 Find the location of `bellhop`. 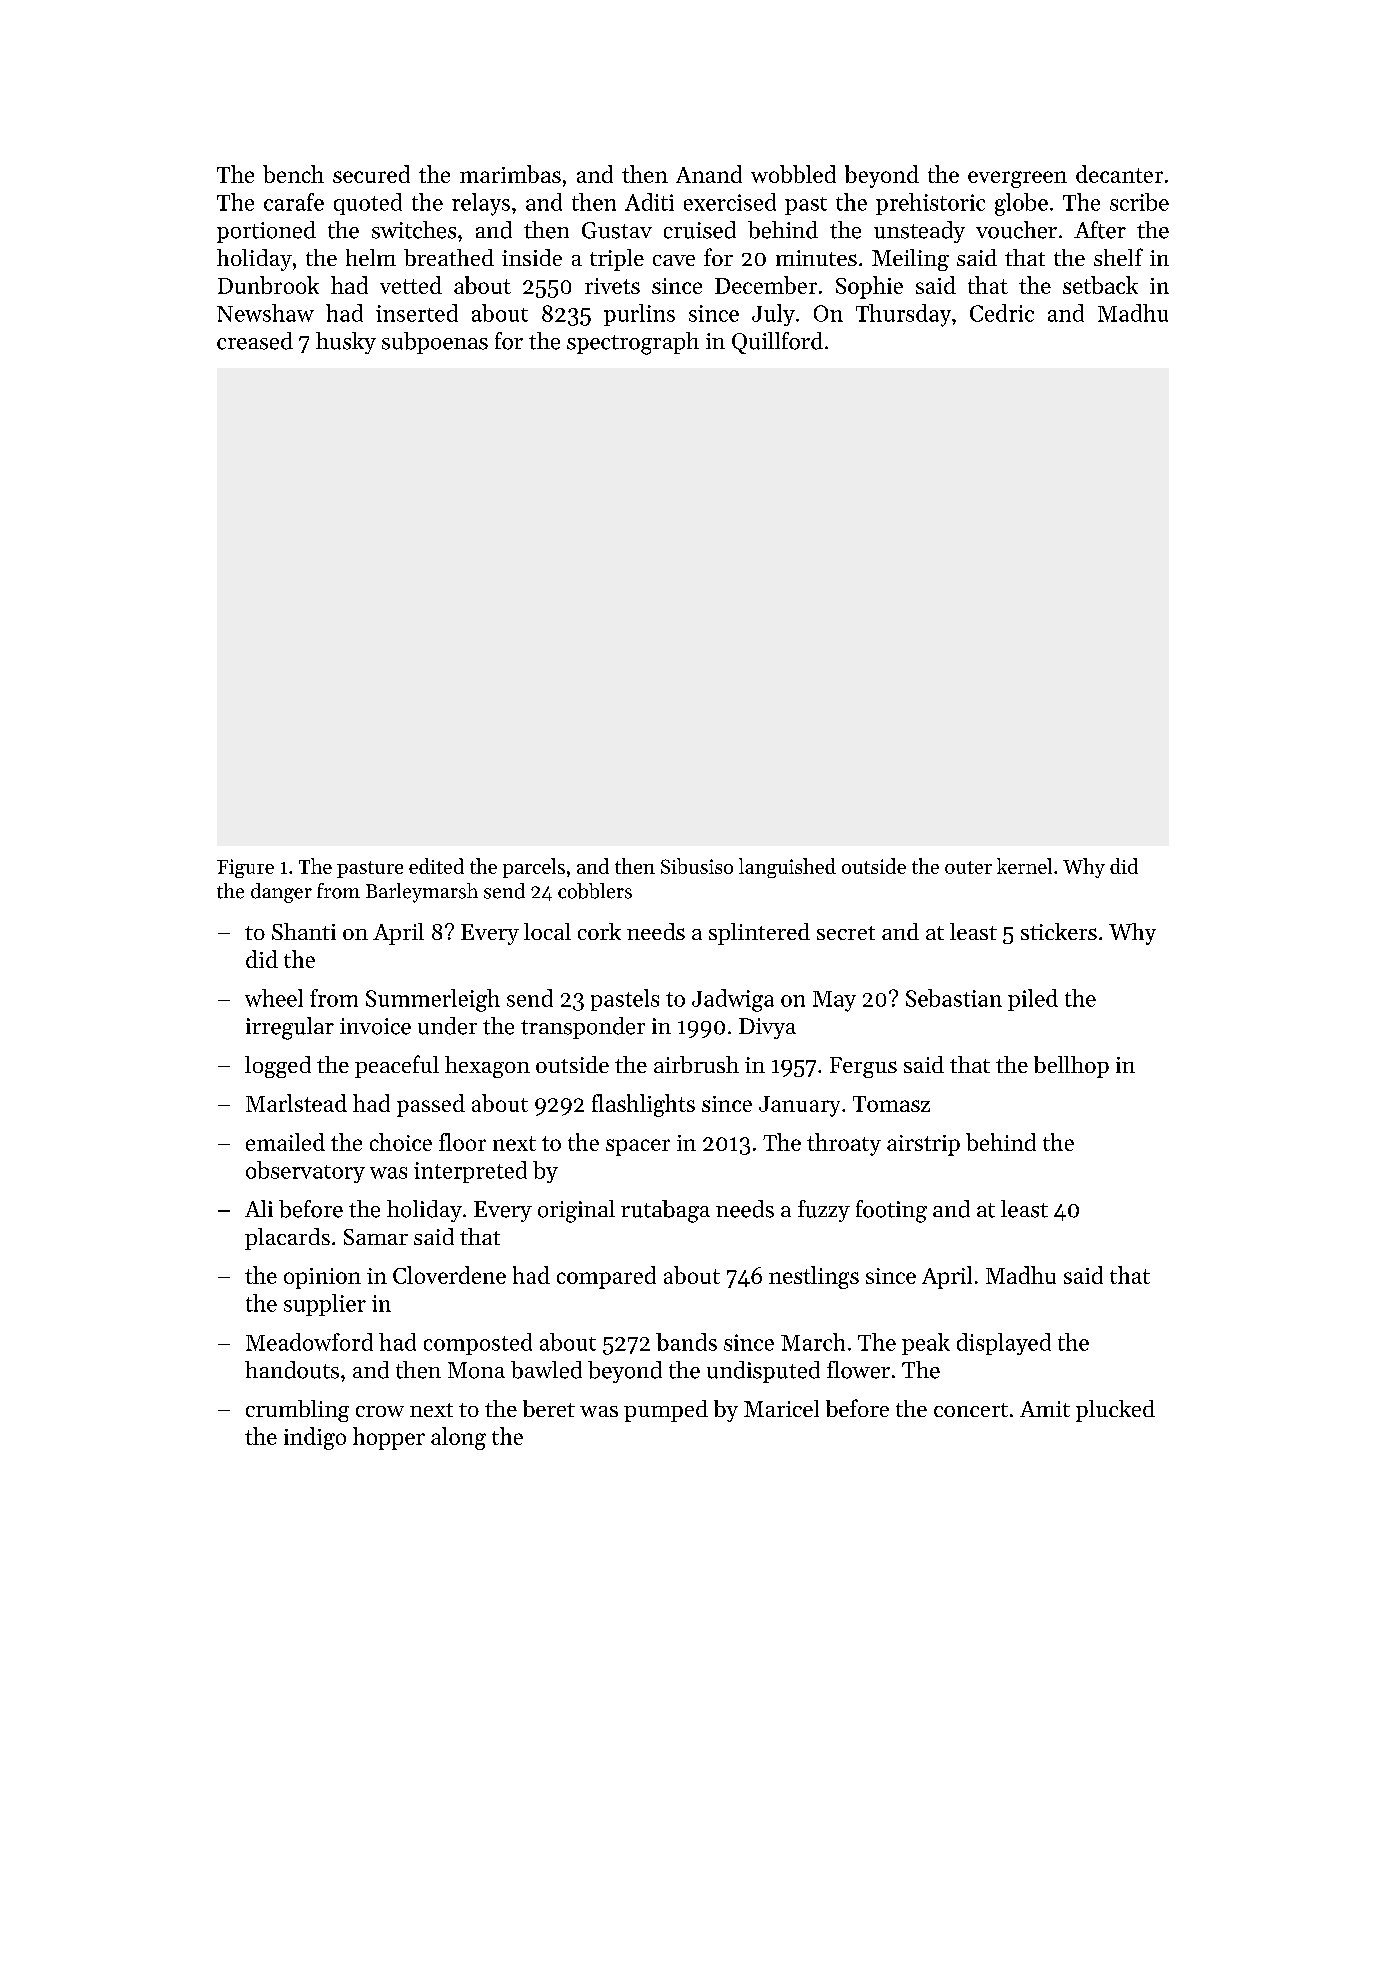

bellhop is located at coordinates (1071, 1067).
